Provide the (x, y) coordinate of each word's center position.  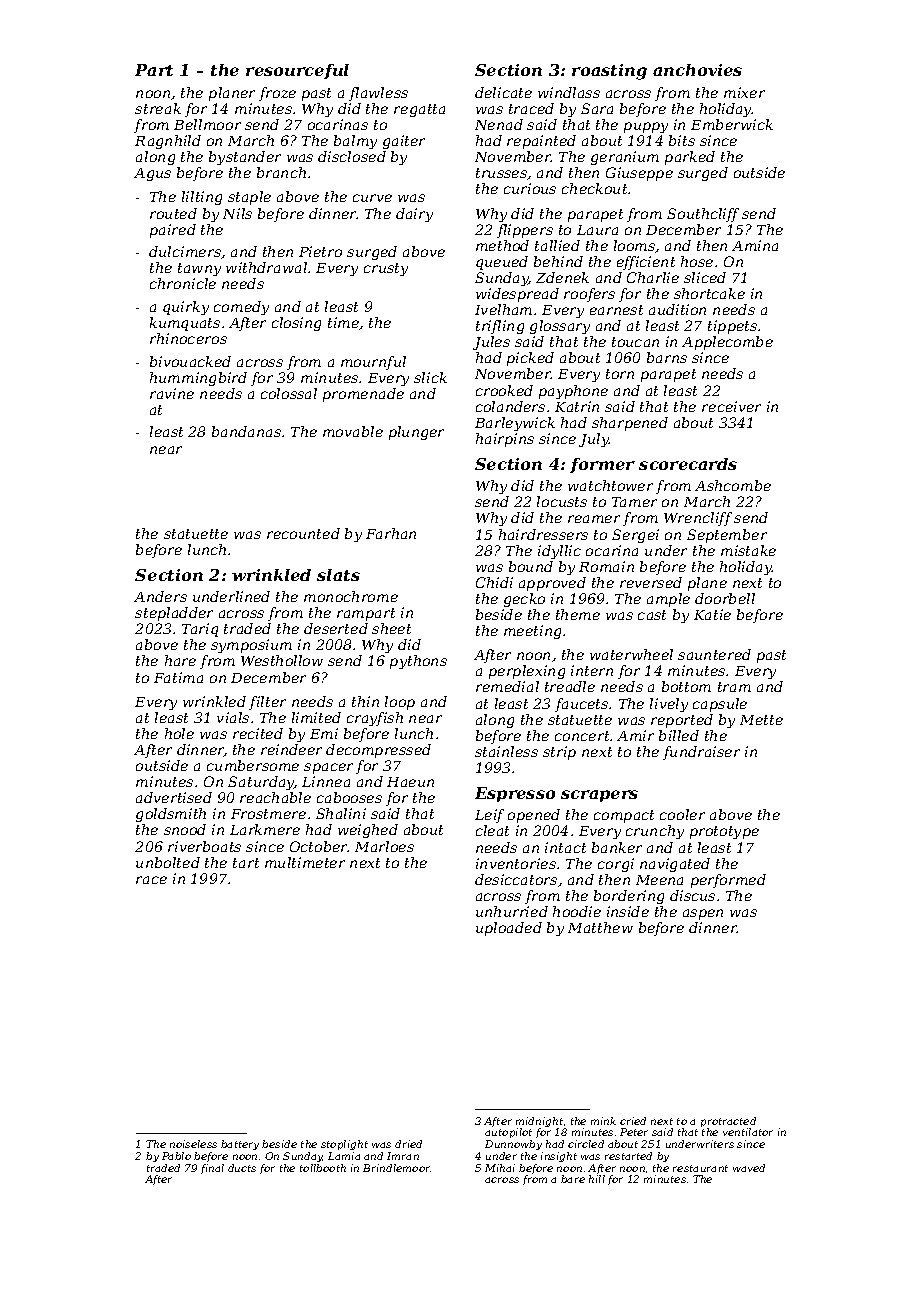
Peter (634, 1132)
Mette (761, 720)
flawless (378, 94)
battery (240, 1145)
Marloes (384, 846)
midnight (539, 1122)
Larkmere (265, 829)
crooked (504, 390)
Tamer (634, 502)
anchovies (697, 70)
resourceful (297, 71)
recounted (303, 533)
